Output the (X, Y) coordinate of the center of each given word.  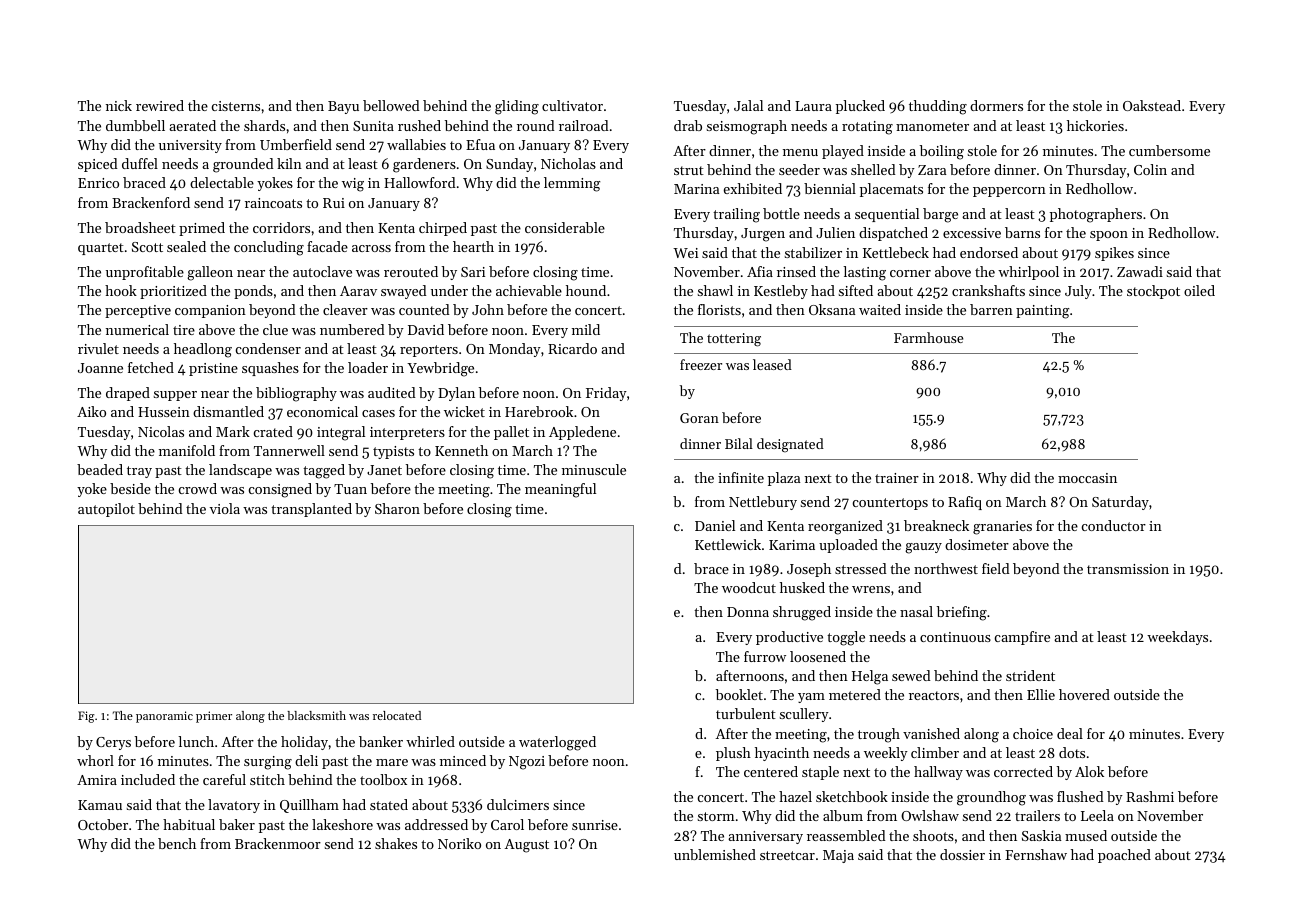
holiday (305, 743)
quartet (101, 249)
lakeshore (342, 824)
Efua (480, 144)
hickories (1095, 125)
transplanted (311, 510)
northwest (946, 568)
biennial (830, 188)
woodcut (749, 587)
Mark (233, 431)
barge (940, 215)
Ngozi (527, 763)
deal (1070, 733)
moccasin (1087, 478)
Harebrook (539, 411)
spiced (98, 165)
